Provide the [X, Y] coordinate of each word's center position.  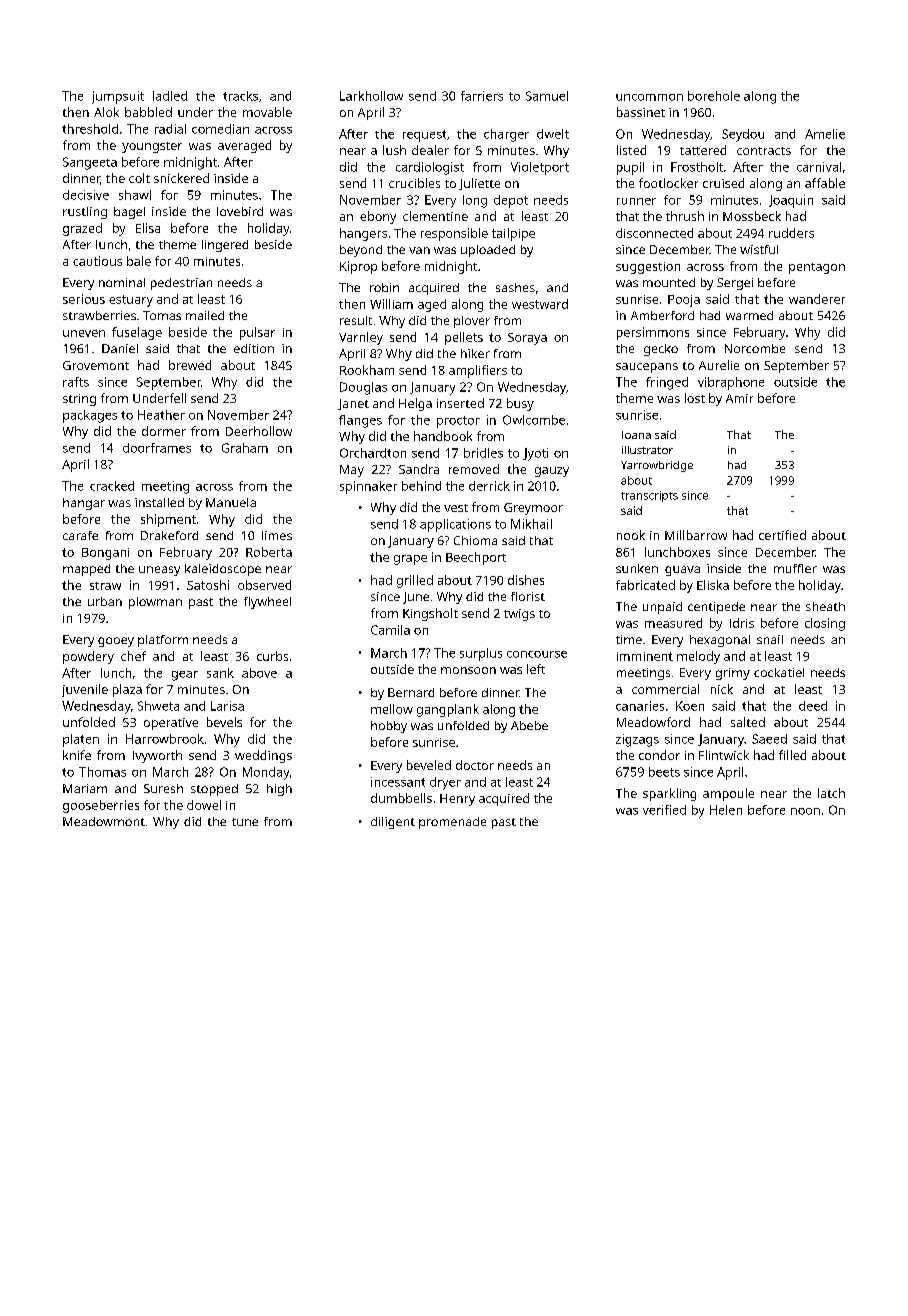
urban [105, 601]
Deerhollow [259, 431]
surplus [481, 654]
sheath [825, 606]
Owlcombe [534, 420]
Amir [739, 398]
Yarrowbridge [657, 466]
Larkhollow [371, 96]
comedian [220, 129]
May [352, 471]
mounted [669, 282]
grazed [82, 229]
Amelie [825, 134]
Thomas [102, 772]
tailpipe [513, 234]
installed [159, 502]
